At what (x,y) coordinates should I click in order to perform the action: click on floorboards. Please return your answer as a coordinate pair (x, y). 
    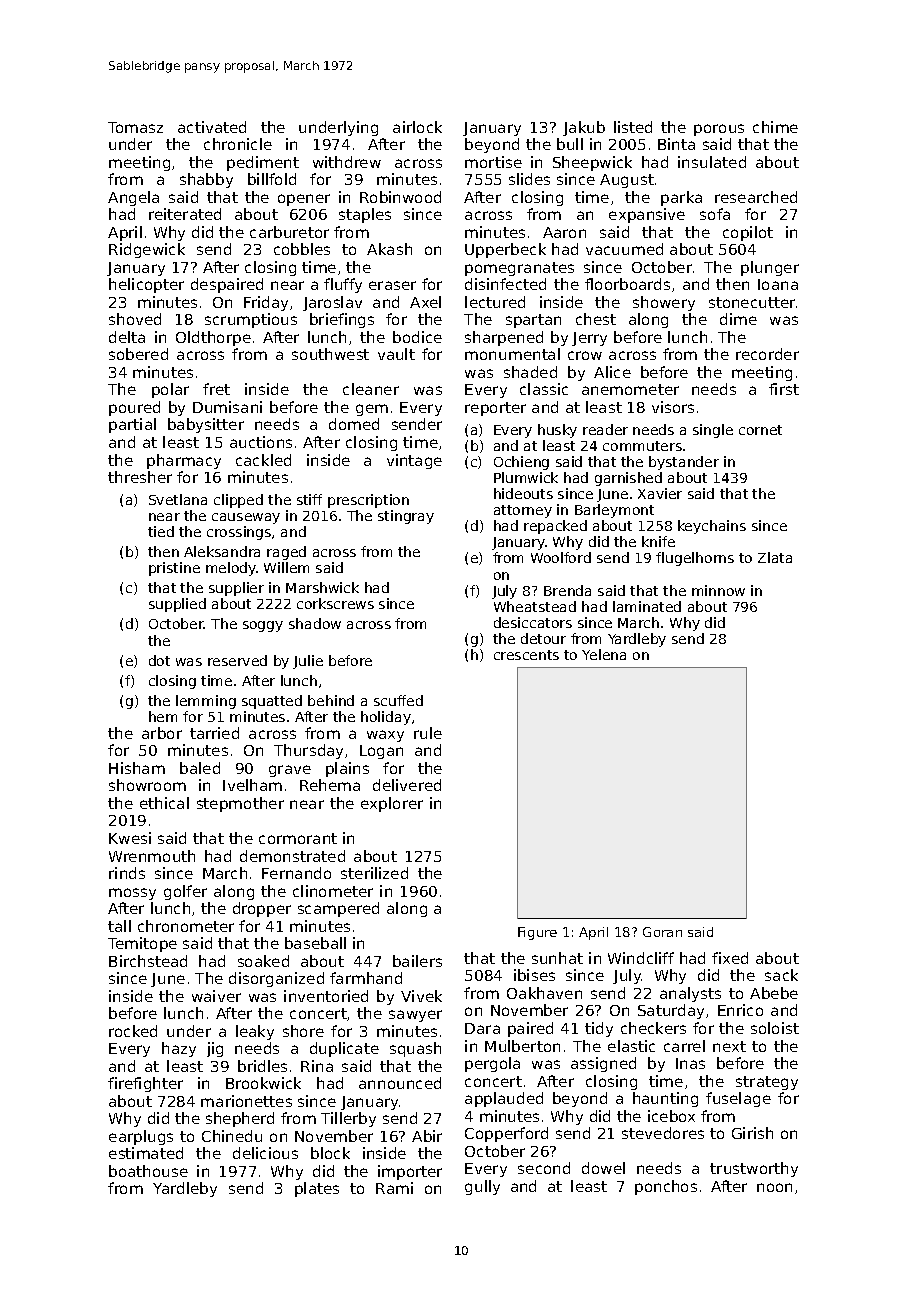
    Looking at the image, I should click on (627, 284).
